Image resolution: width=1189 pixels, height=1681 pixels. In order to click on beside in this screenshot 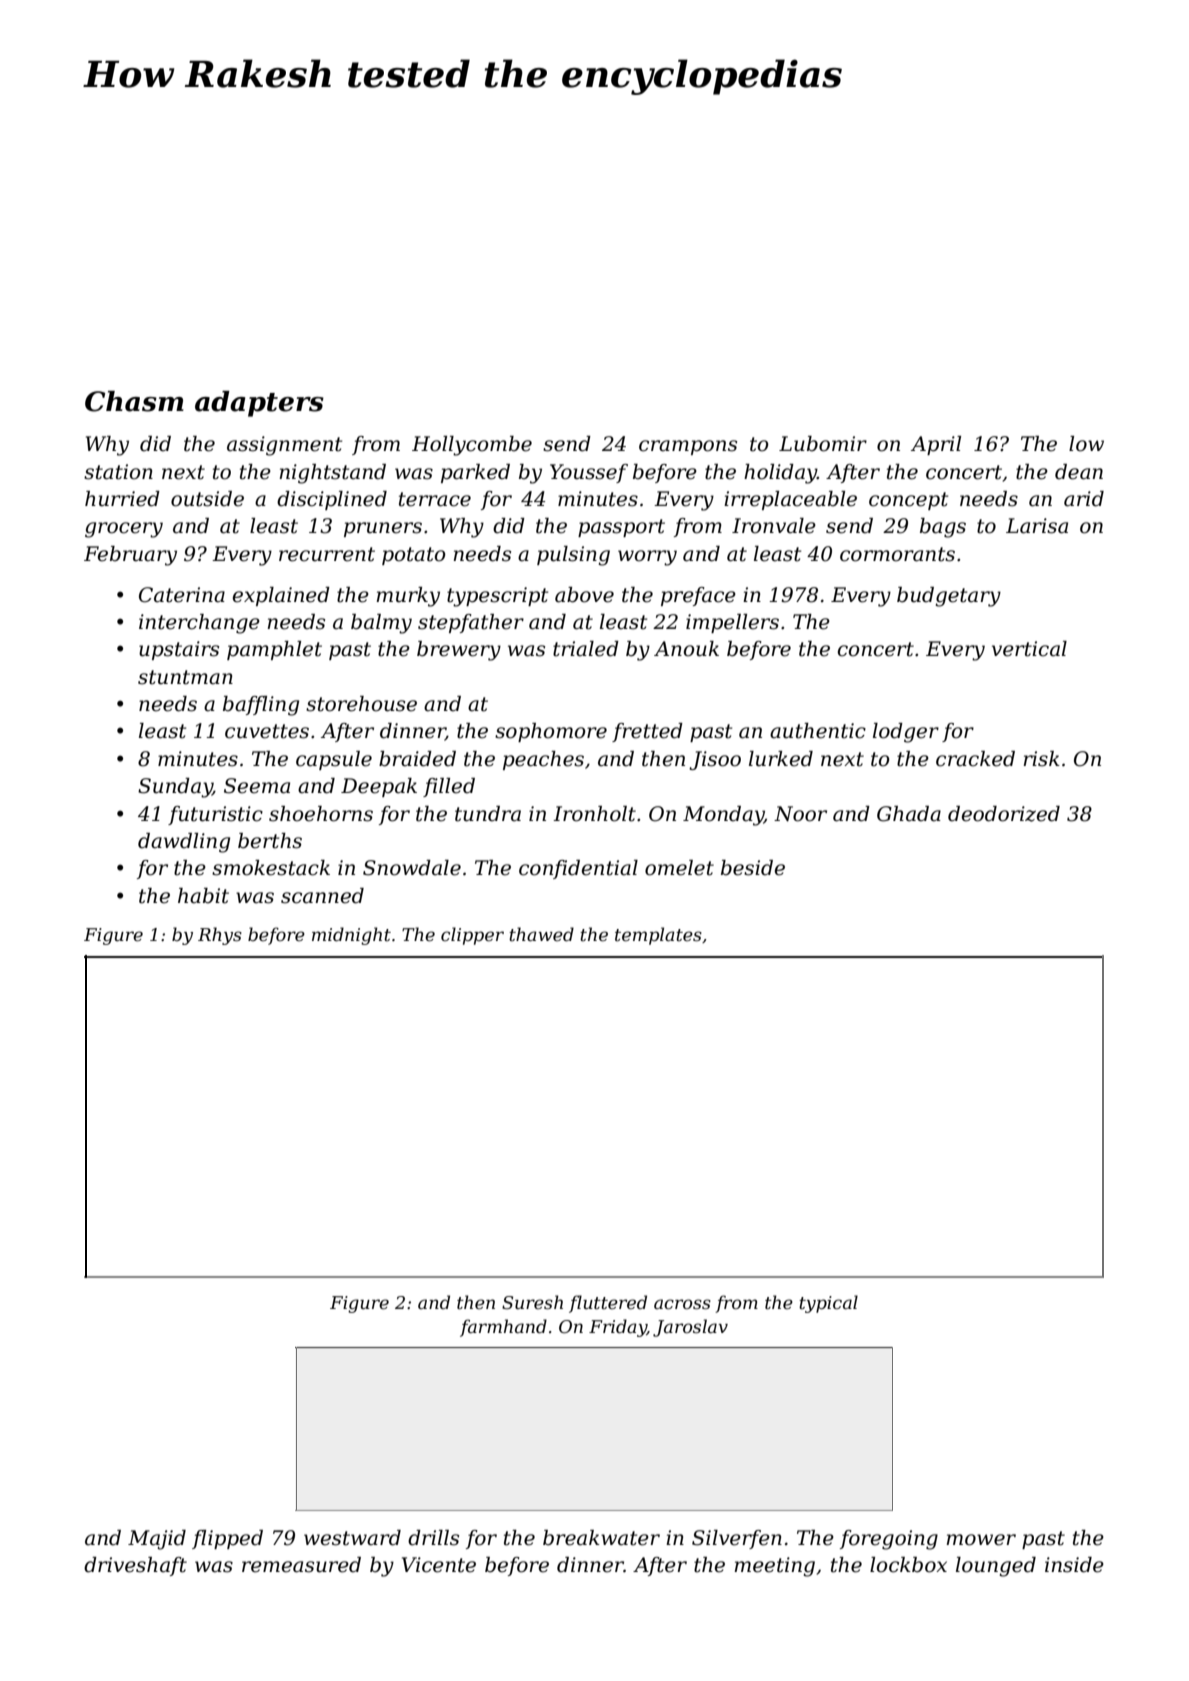, I will do `click(753, 868)`.
